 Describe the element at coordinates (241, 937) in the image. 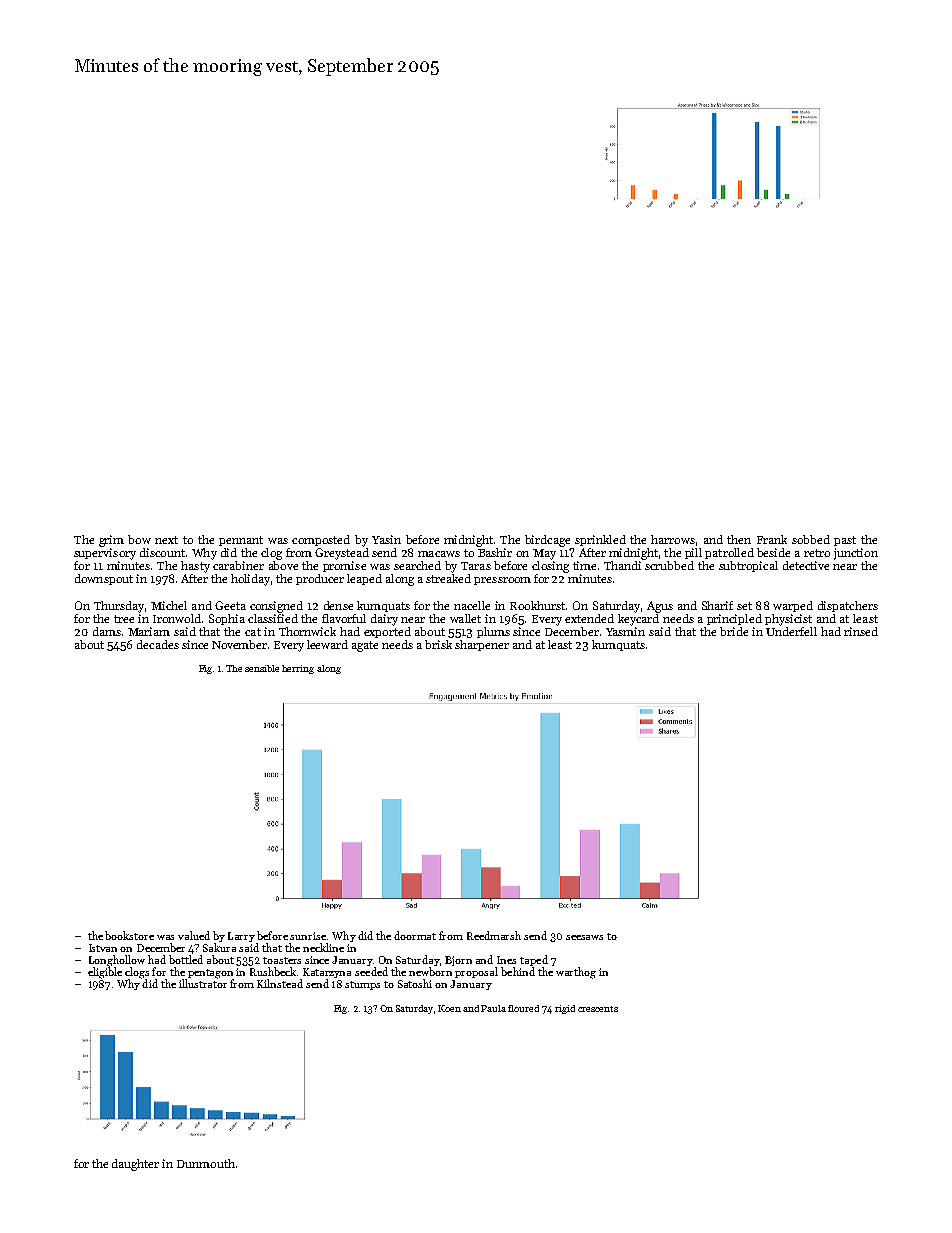

I see `Larry` at that location.
